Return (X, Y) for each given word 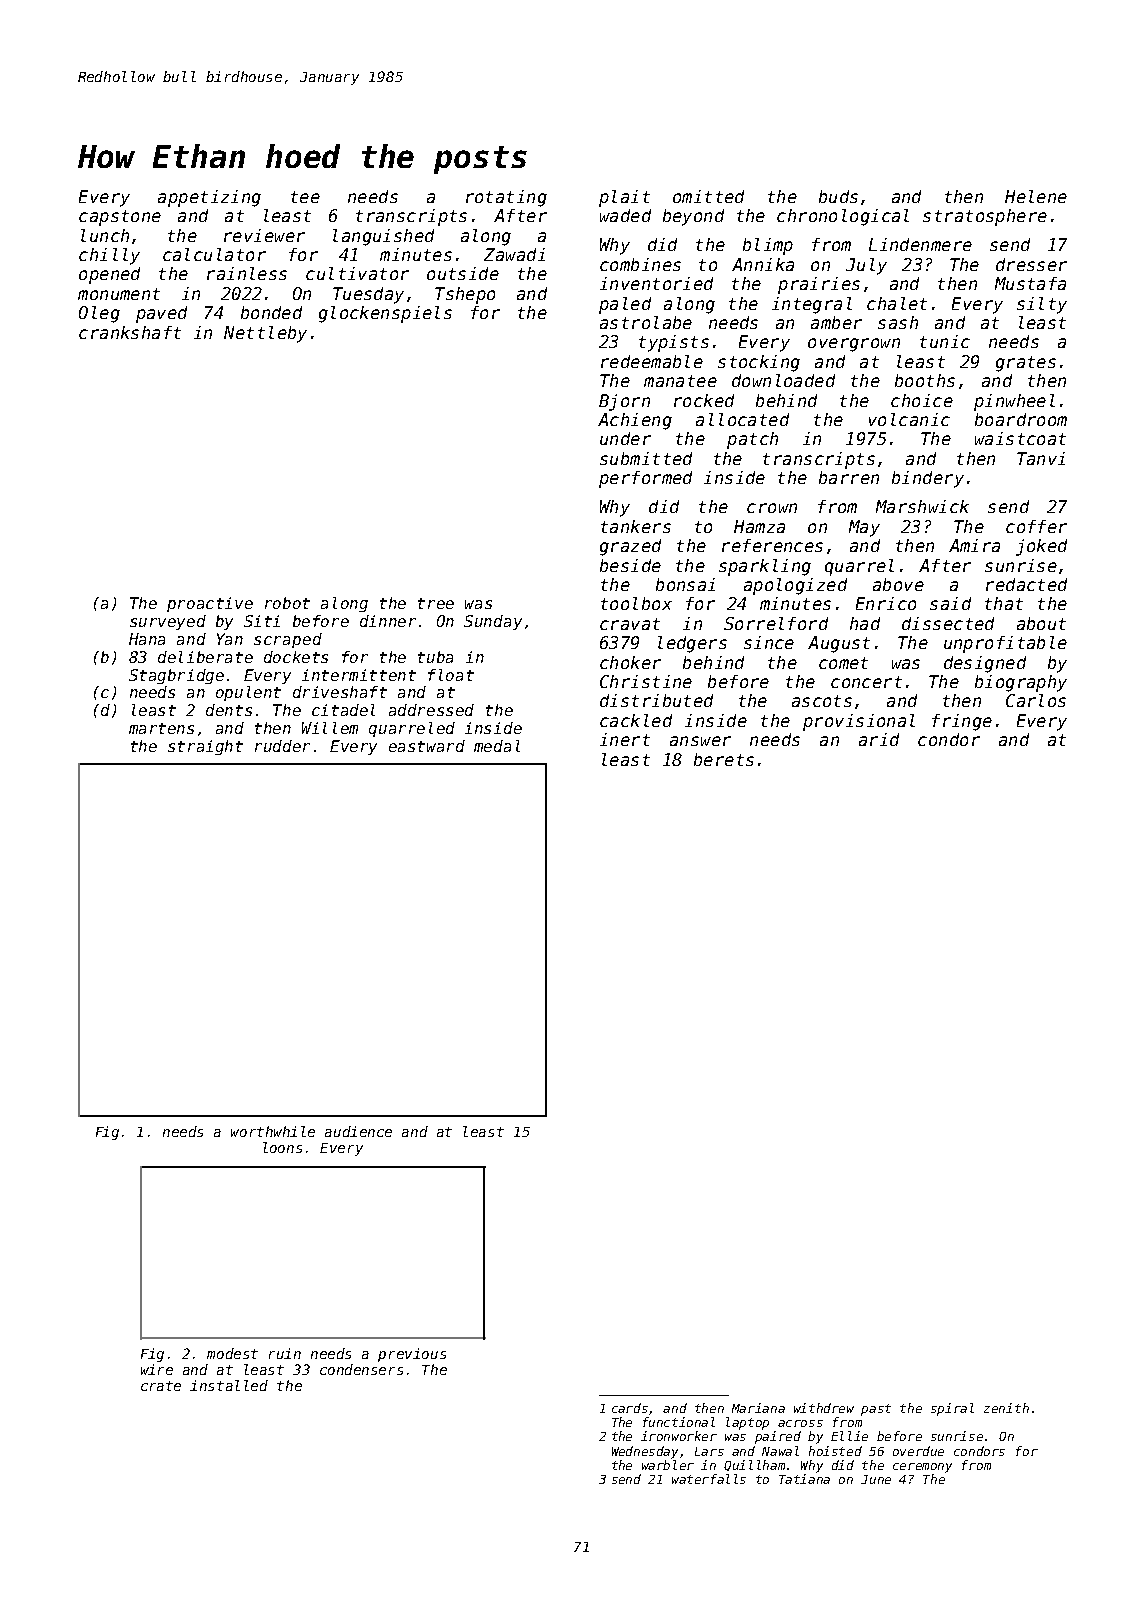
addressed (431, 710)
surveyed (168, 622)
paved (161, 314)
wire (157, 1369)
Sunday (493, 622)
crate (161, 1386)
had (865, 623)
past (876, 1410)
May (864, 528)
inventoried (656, 283)
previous (412, 1355)
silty (1042, 305)
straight (205, 747)
